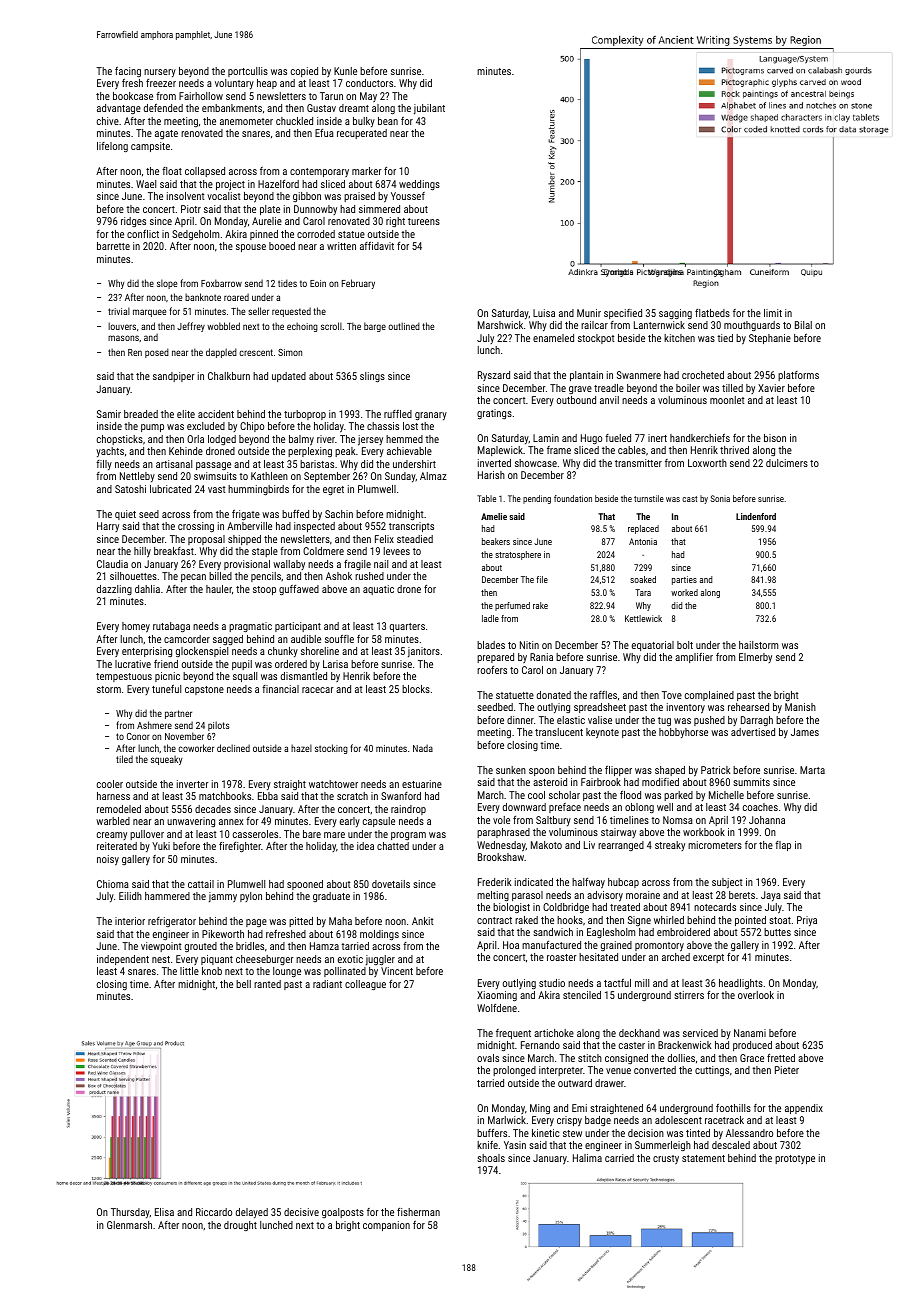  What do you see at coordinates (725, 338) in the screenshot?
I see `tied` at bounding box center [725, 338].
